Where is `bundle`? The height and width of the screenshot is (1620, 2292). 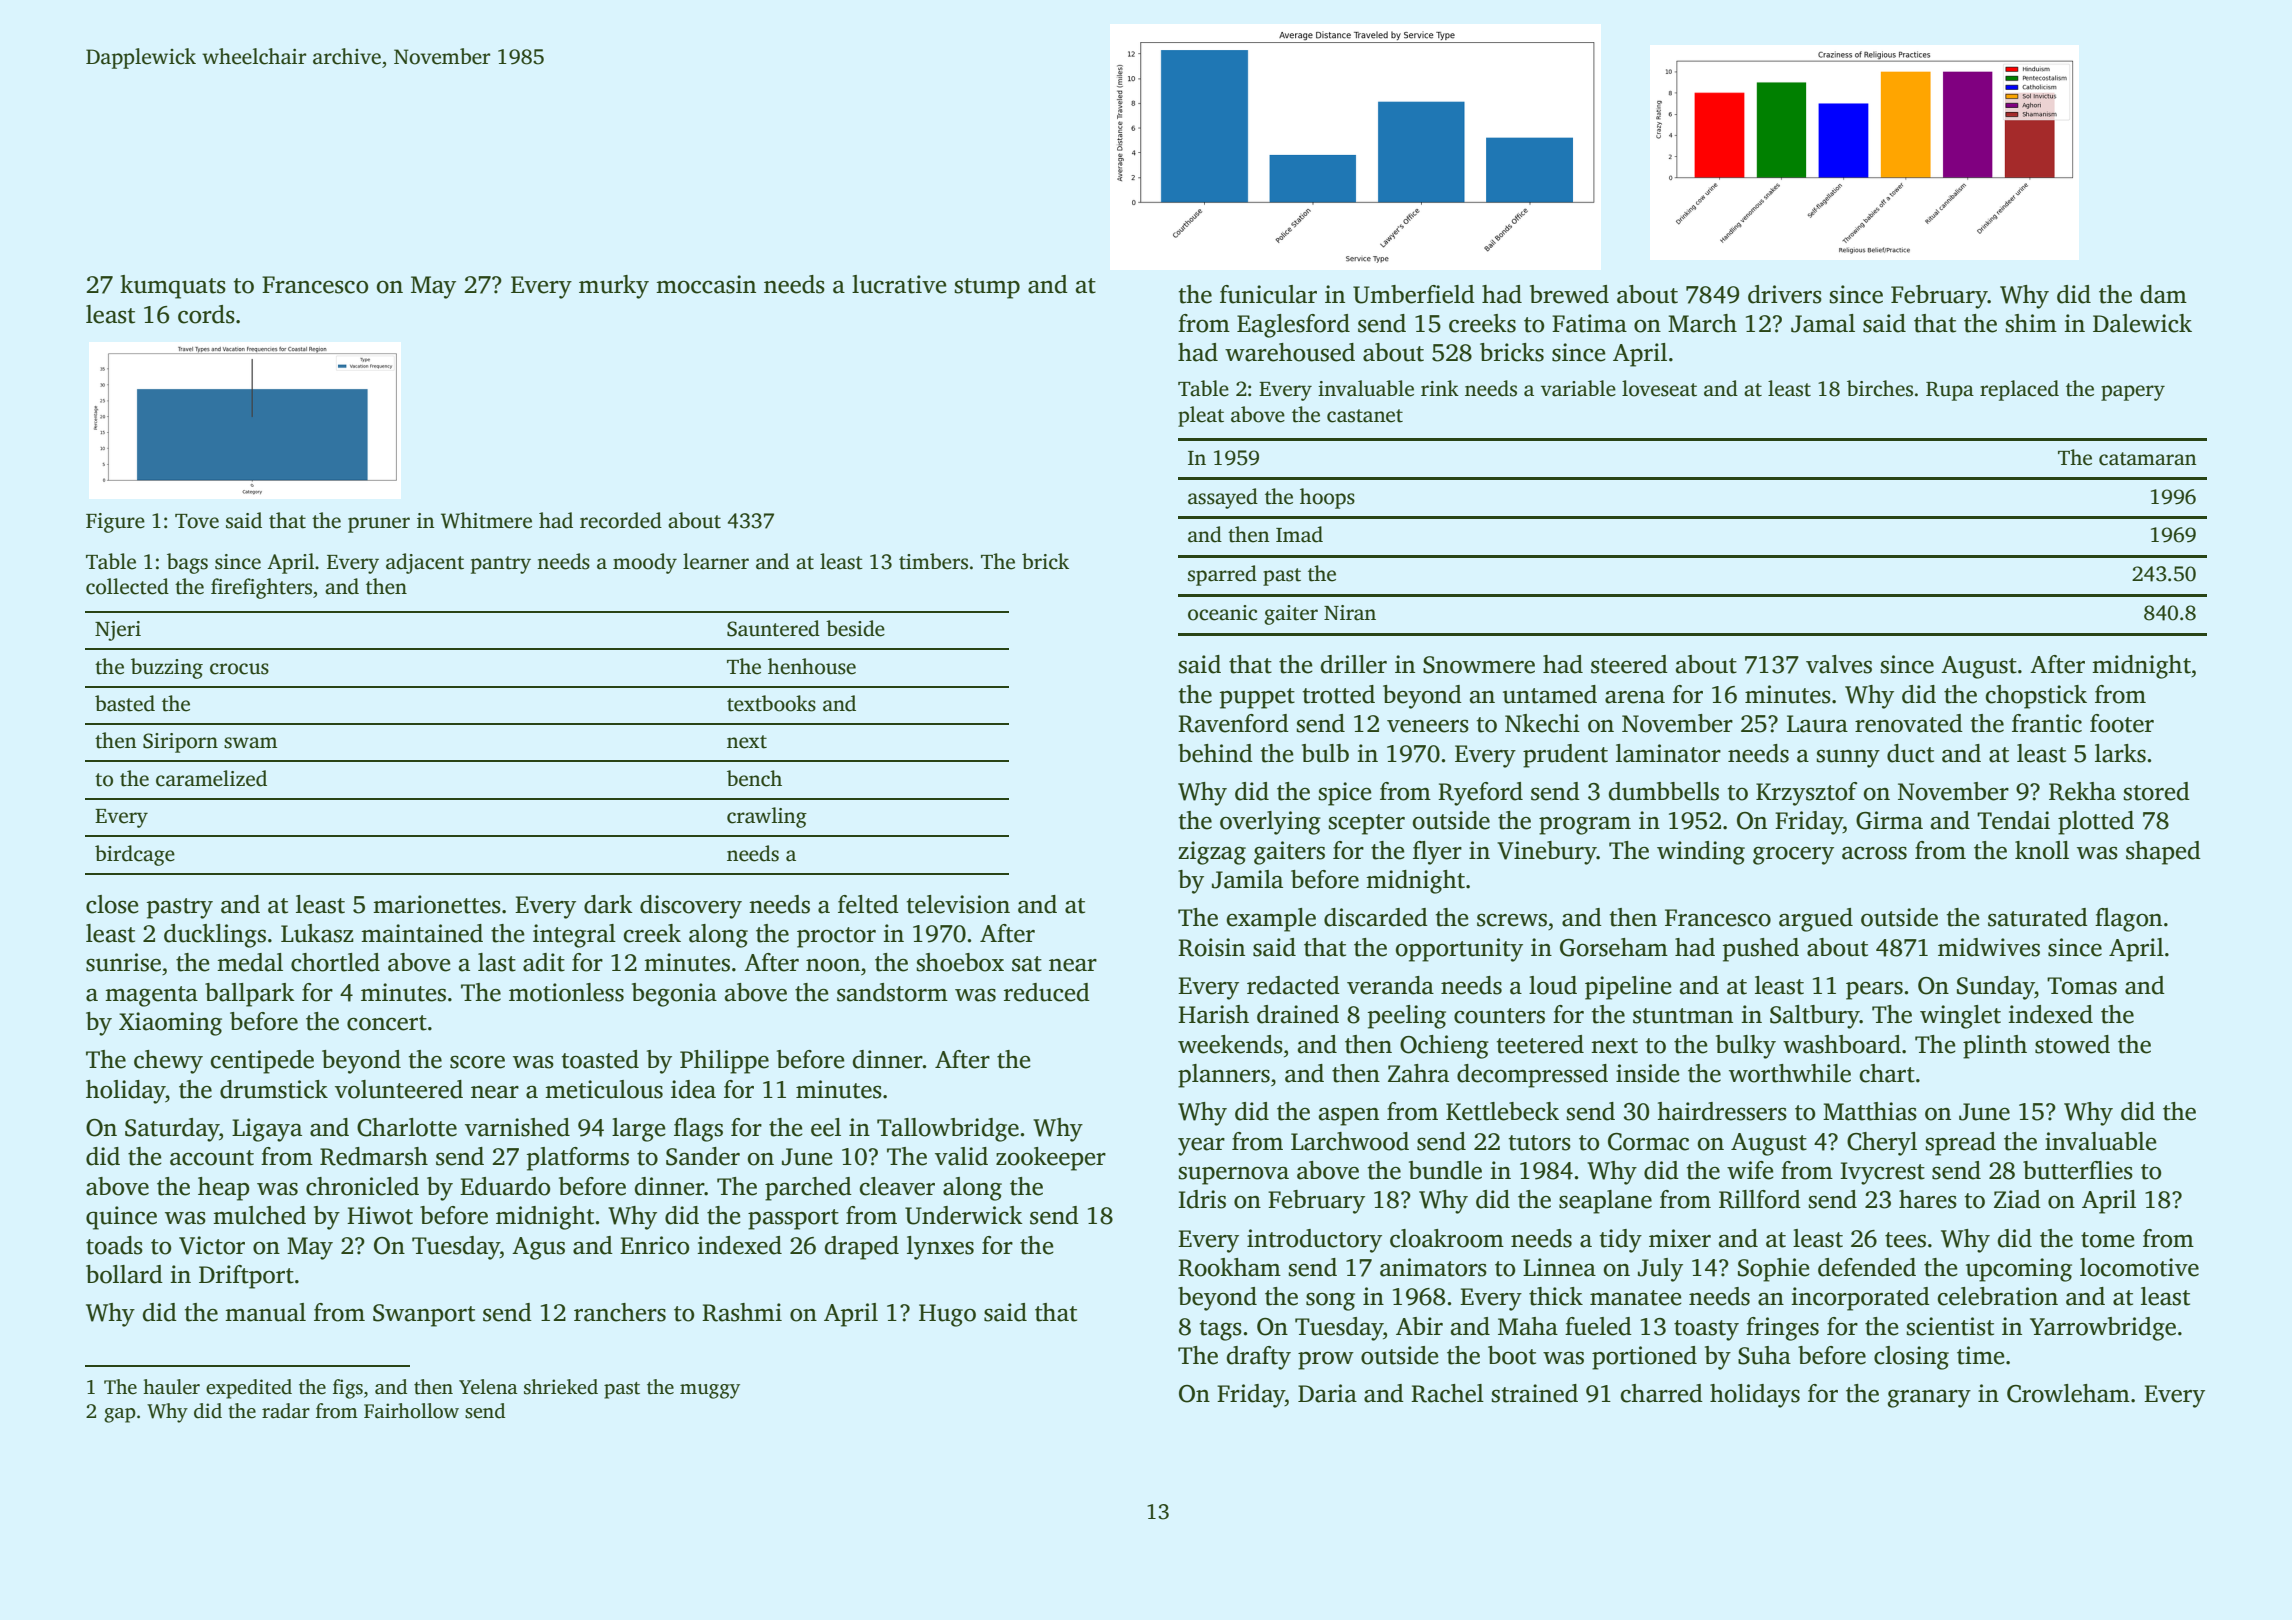
bundle is located at coordinates (1445, 1170).
